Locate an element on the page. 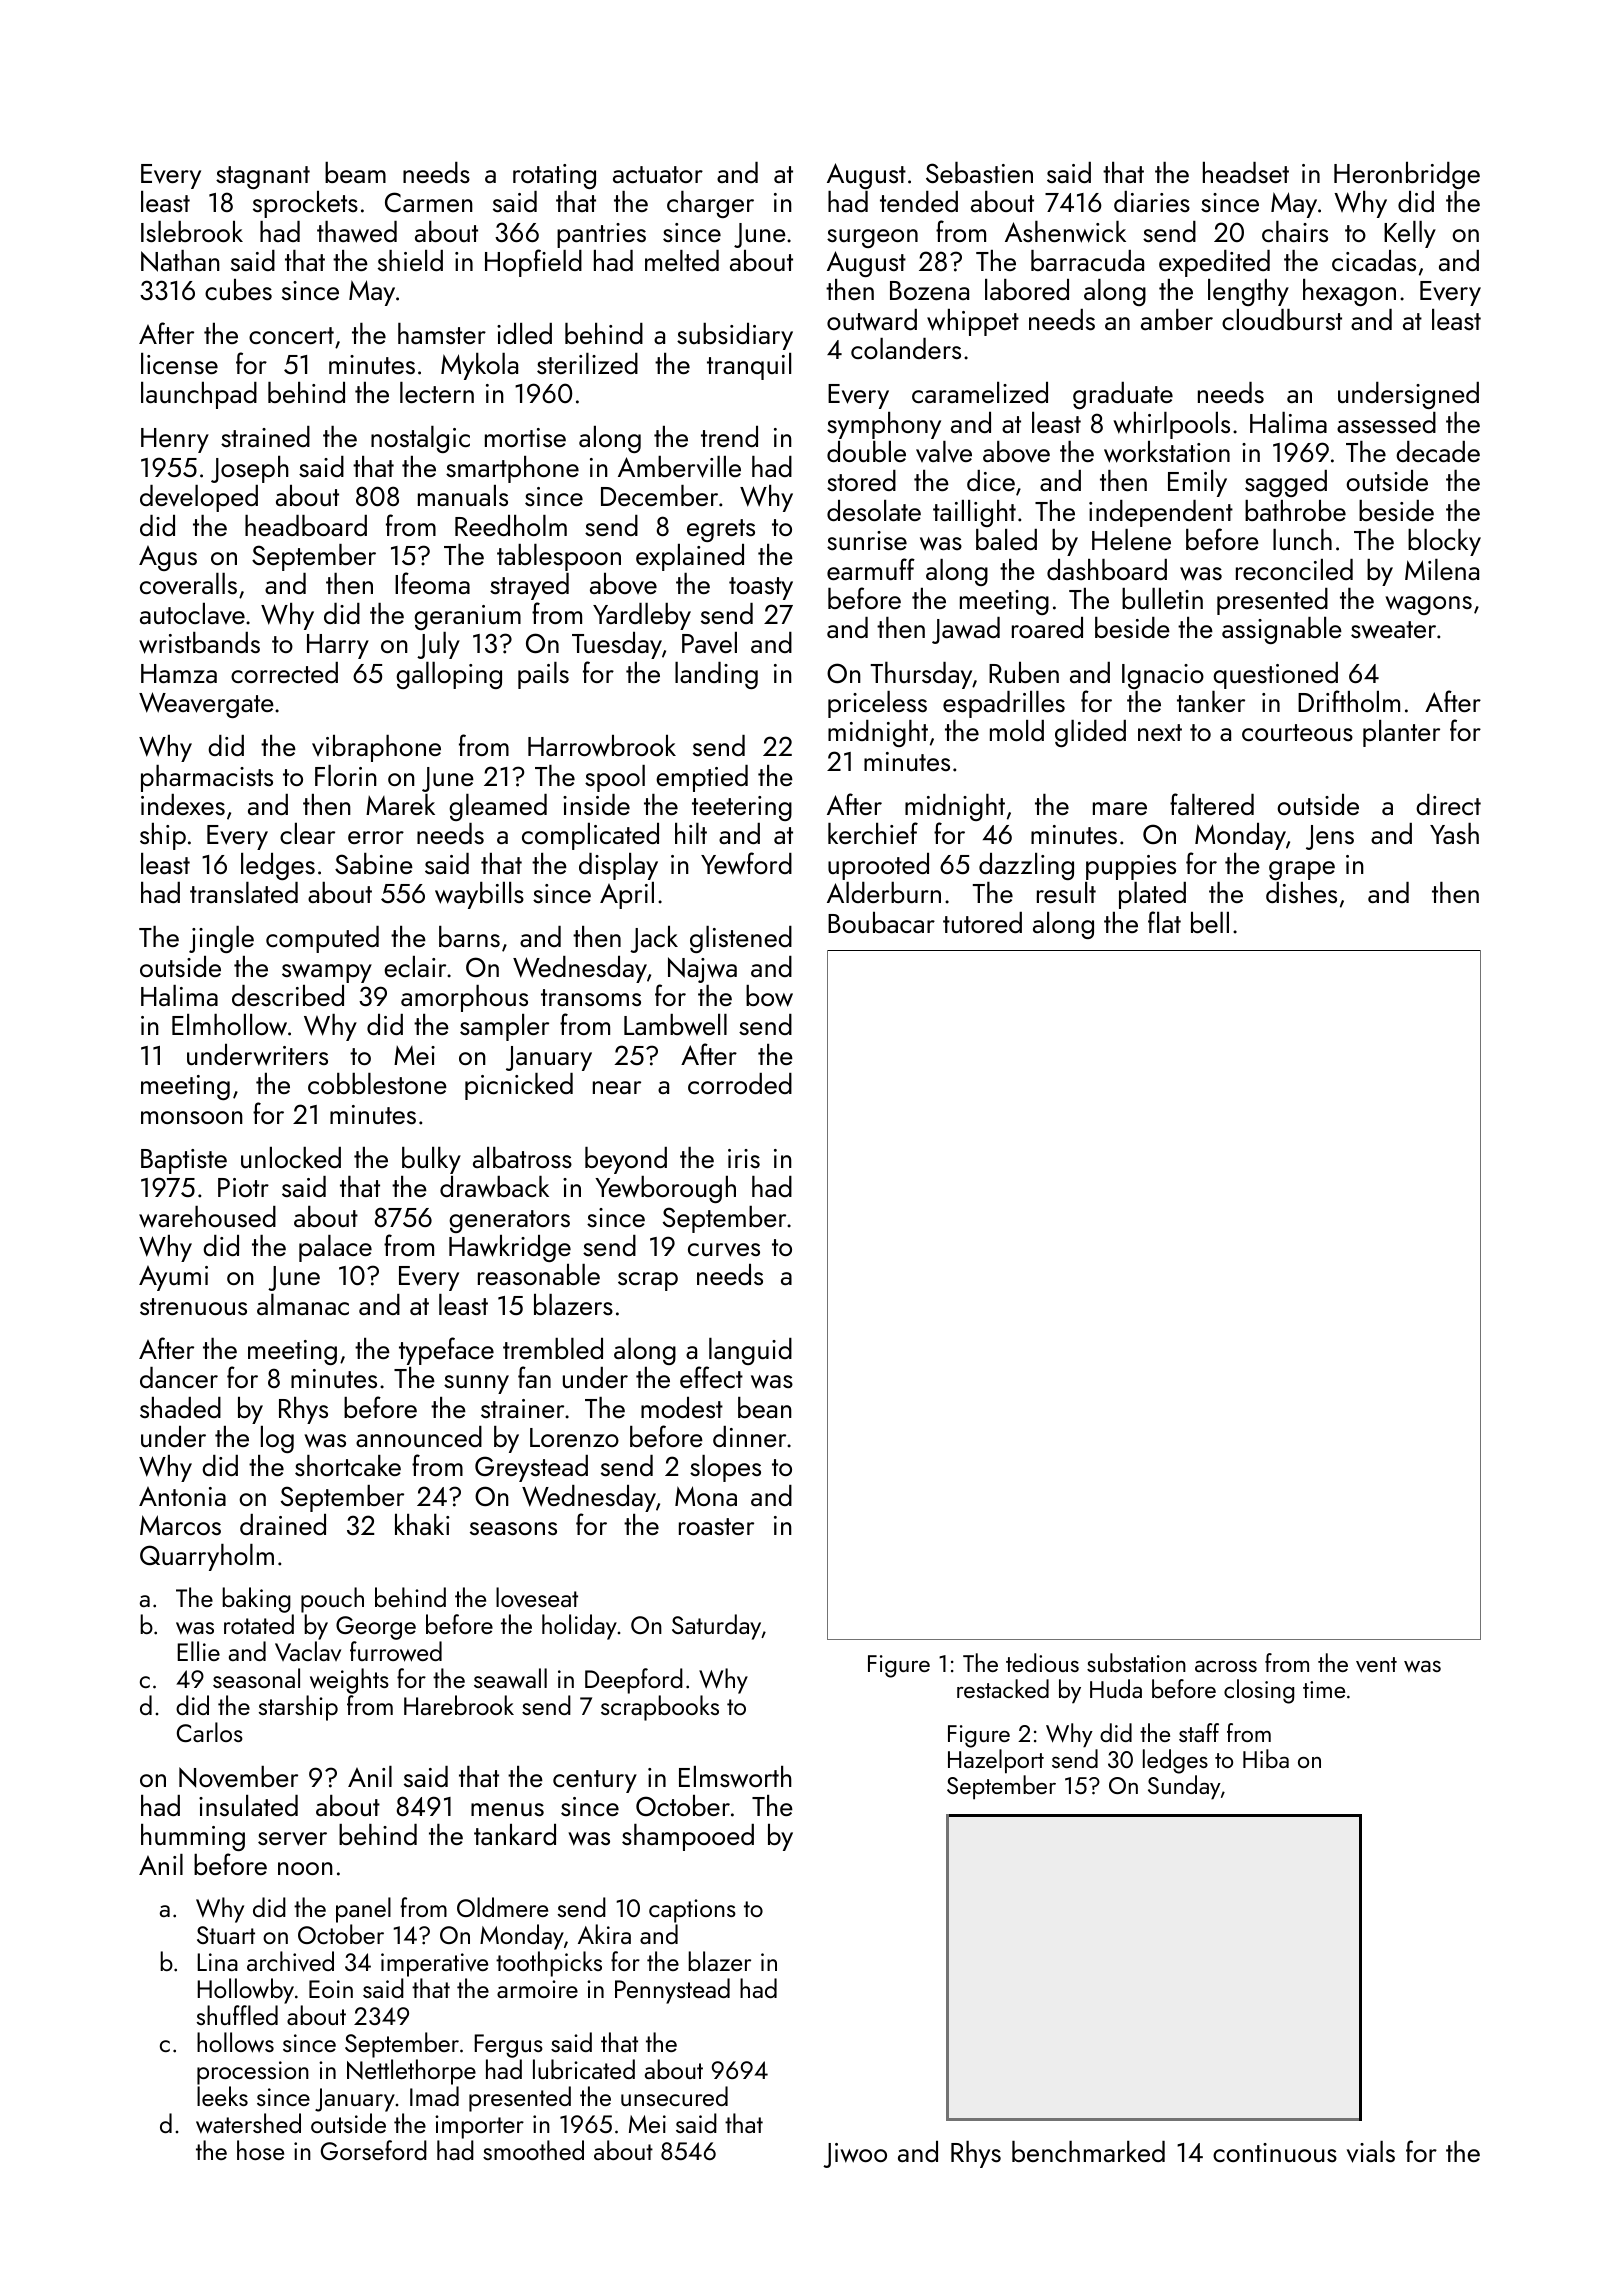 The image size is (1620, 2292). Hazelport is located at coordinates (996, 1761).
